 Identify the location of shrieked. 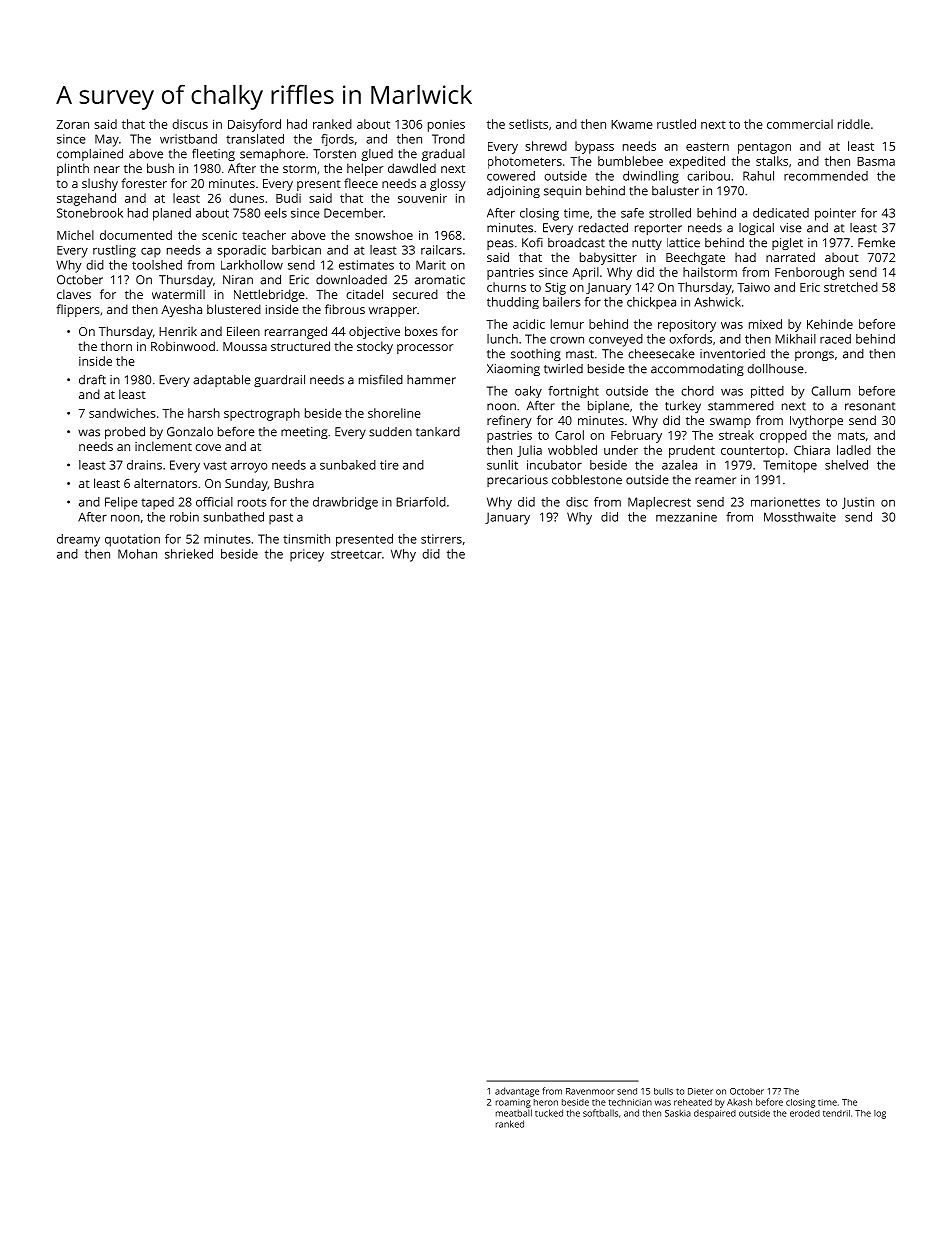
(189, 554).
